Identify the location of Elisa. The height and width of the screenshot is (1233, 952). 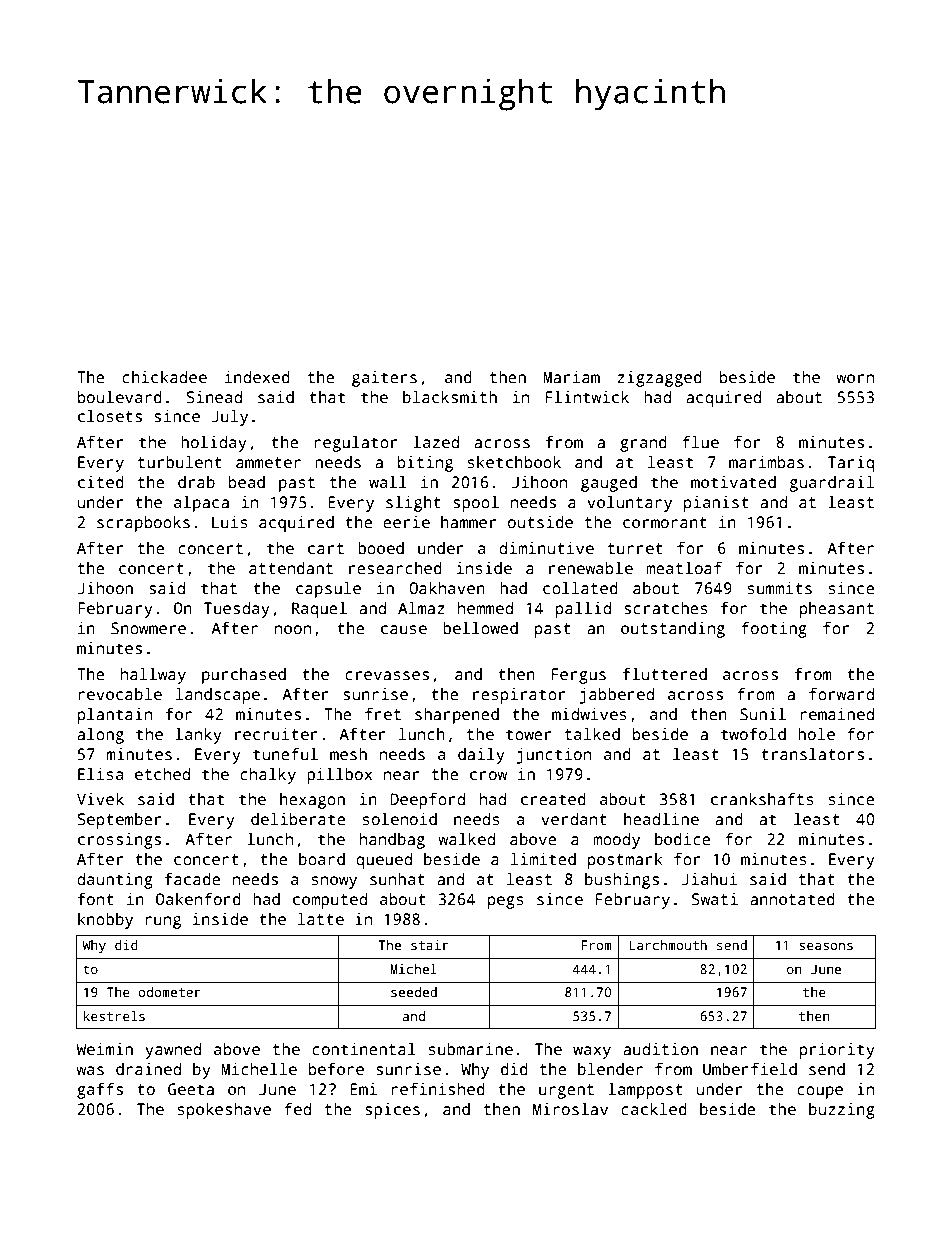
(100, 774).
